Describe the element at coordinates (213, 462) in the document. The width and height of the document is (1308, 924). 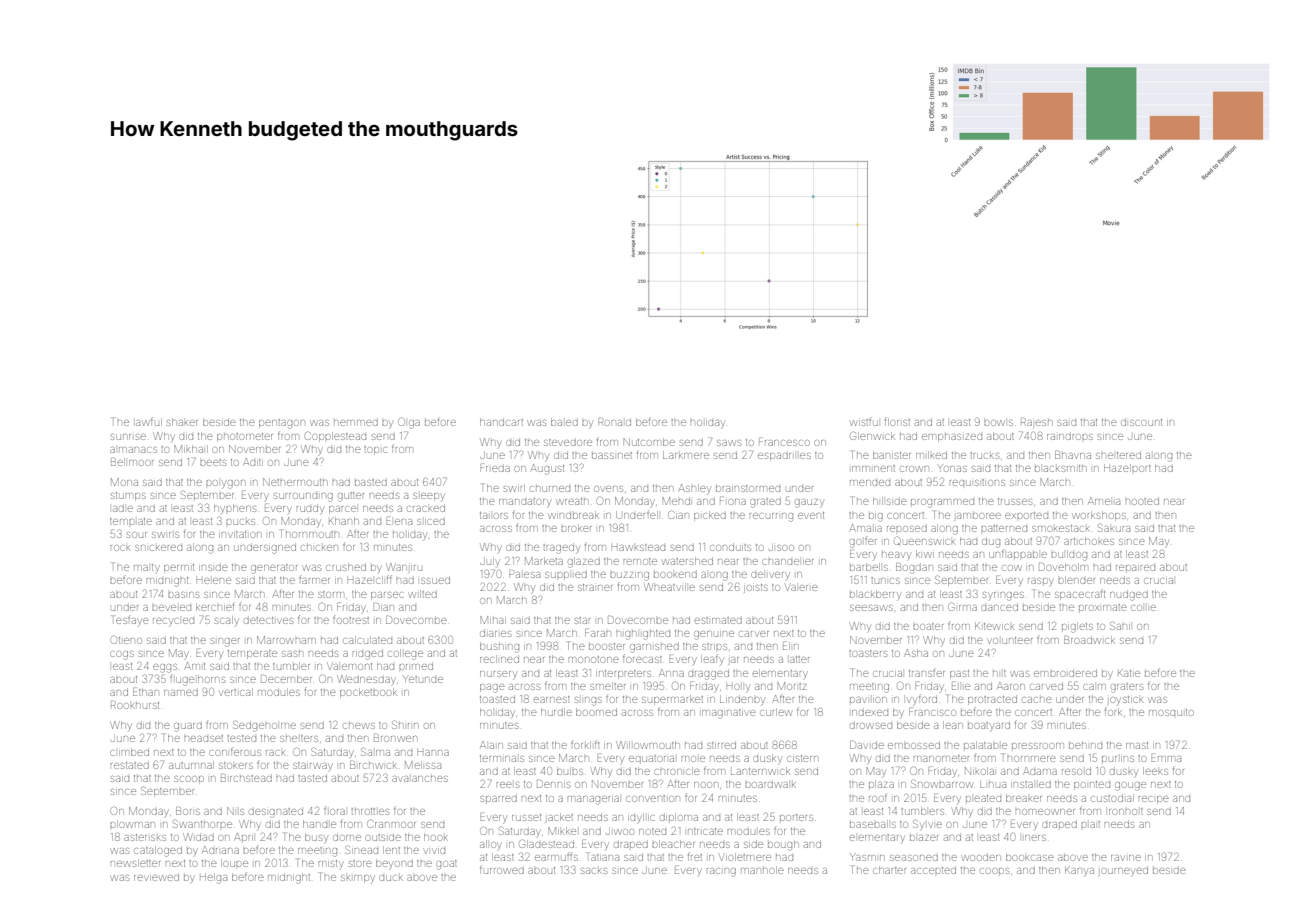
I see `beets` at that location.
